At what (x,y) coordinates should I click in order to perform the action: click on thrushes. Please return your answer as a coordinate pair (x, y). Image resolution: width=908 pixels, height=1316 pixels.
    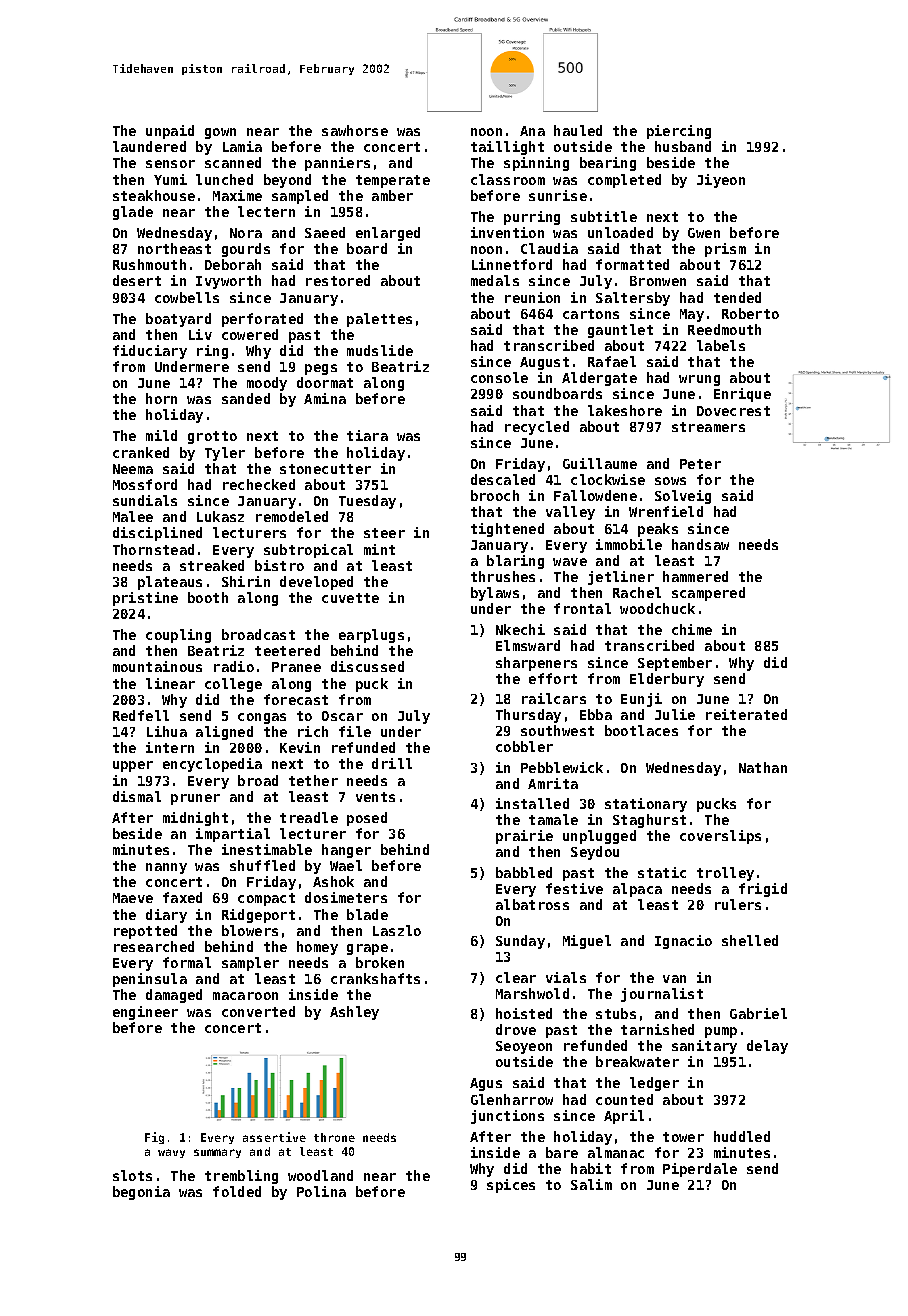
    Looking at the image, I should click on (503, 576).
